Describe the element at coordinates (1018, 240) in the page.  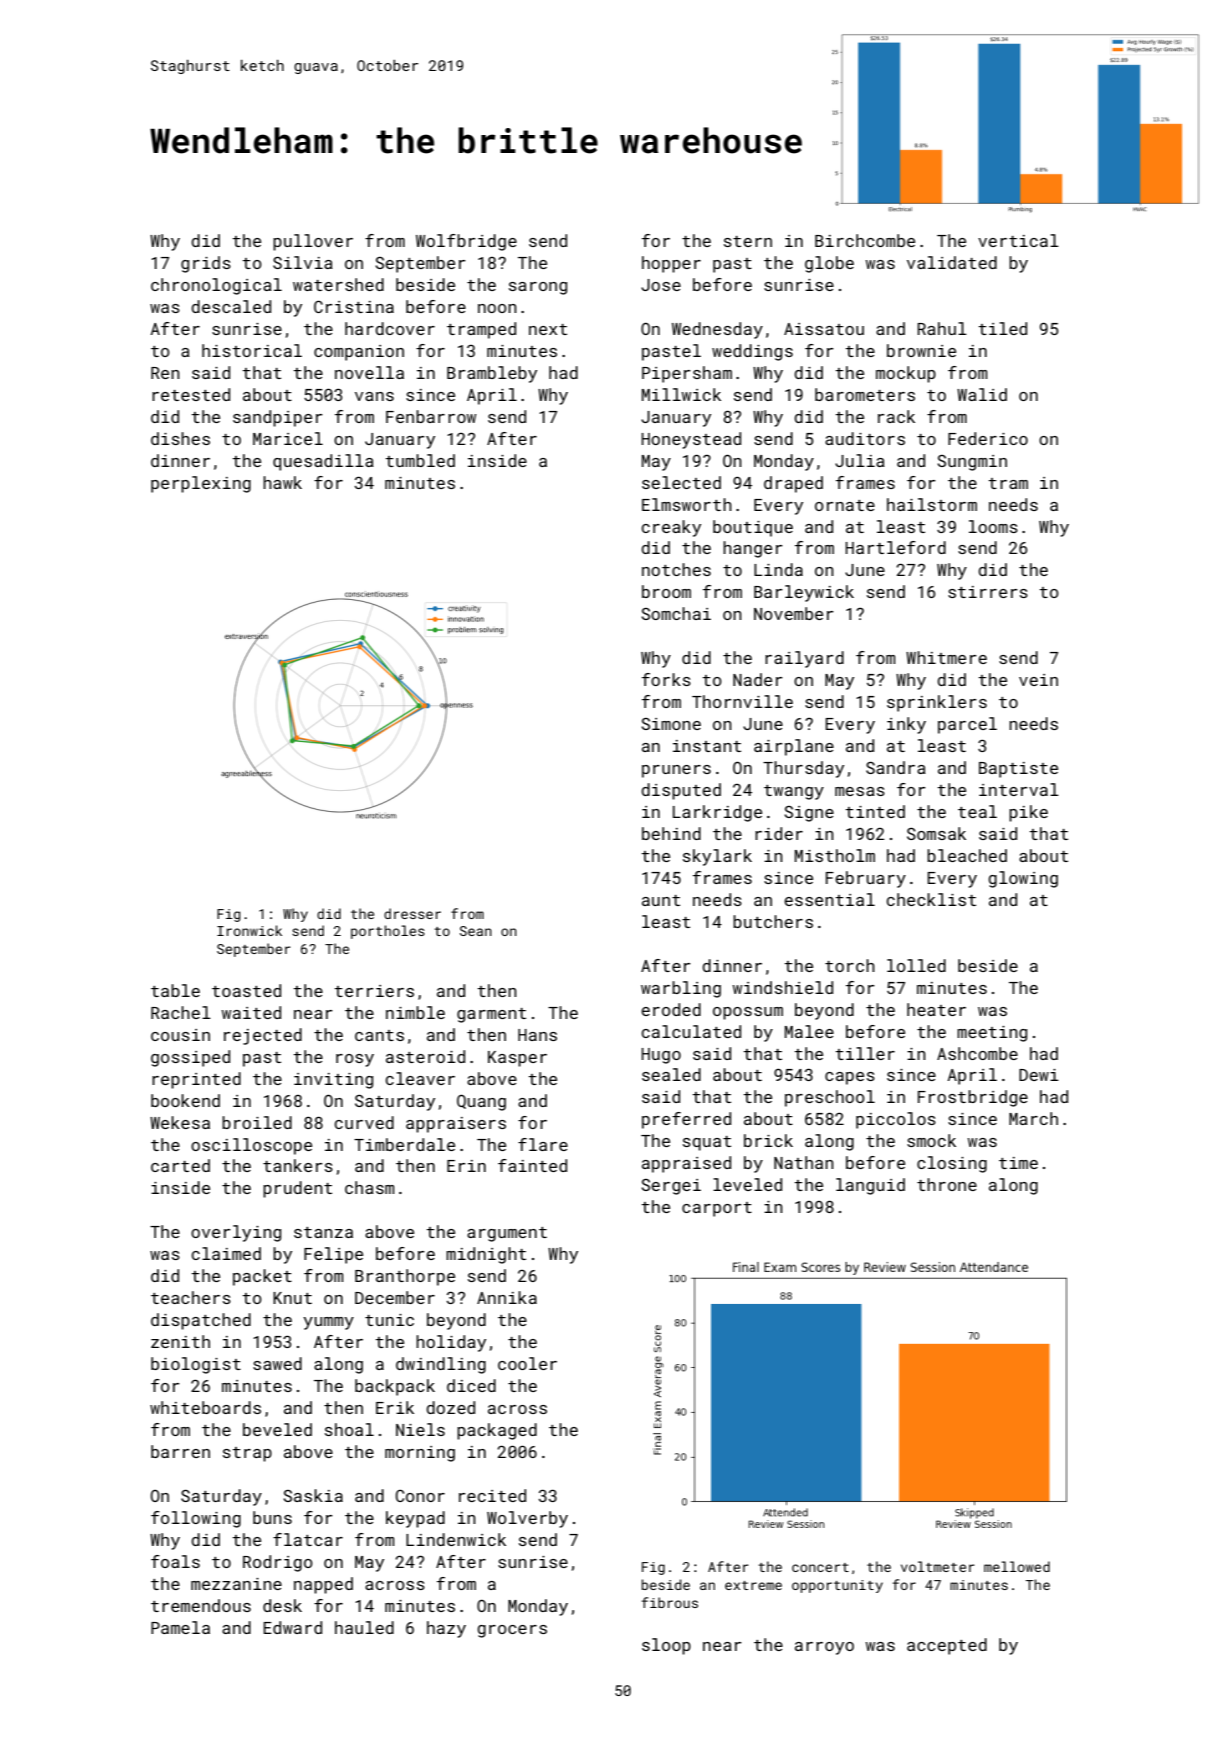
I see `vertical` at that location.
